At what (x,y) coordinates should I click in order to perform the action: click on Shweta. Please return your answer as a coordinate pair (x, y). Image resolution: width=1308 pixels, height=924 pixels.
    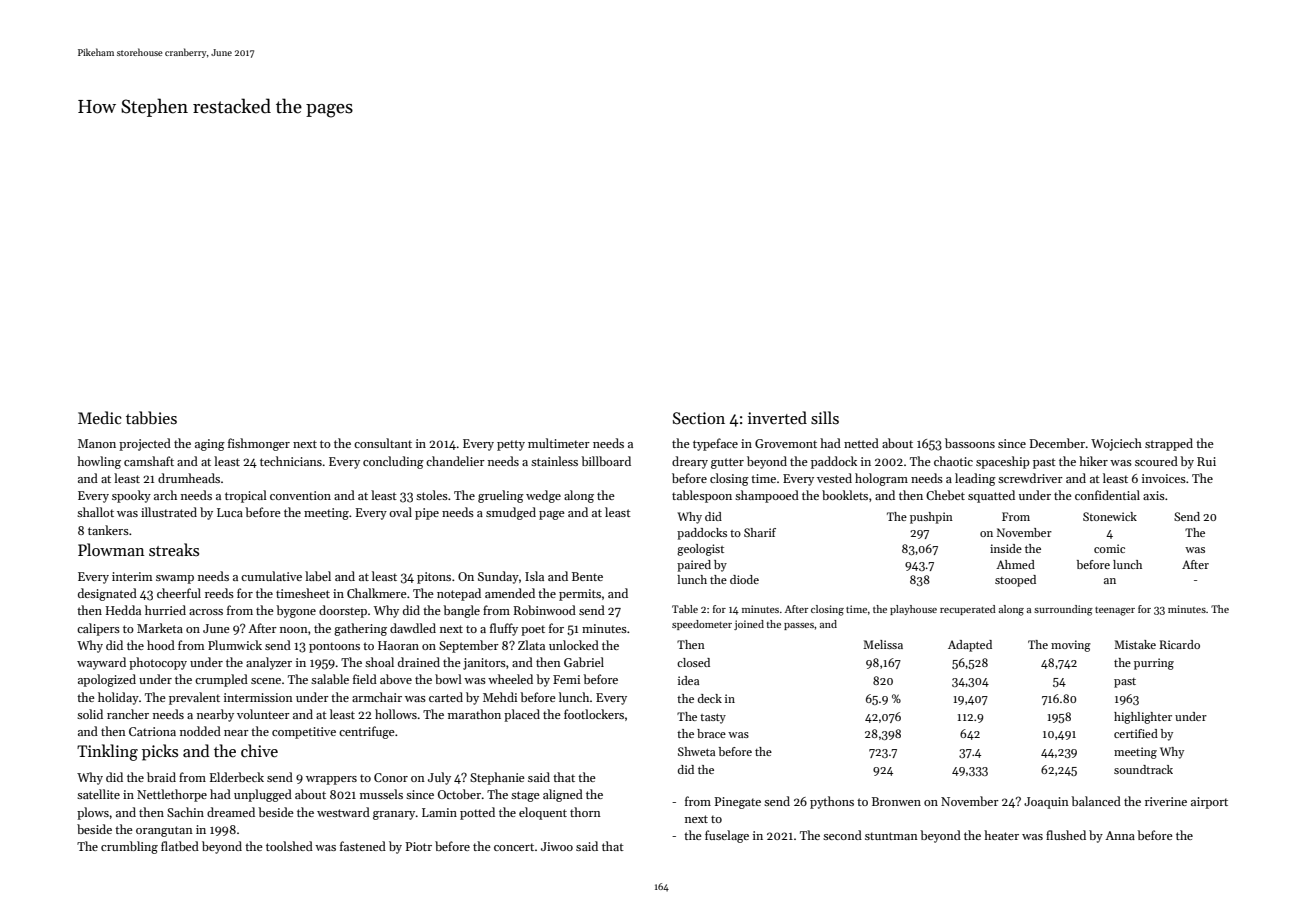
    Looking at the image, I should click on (696, 751).
